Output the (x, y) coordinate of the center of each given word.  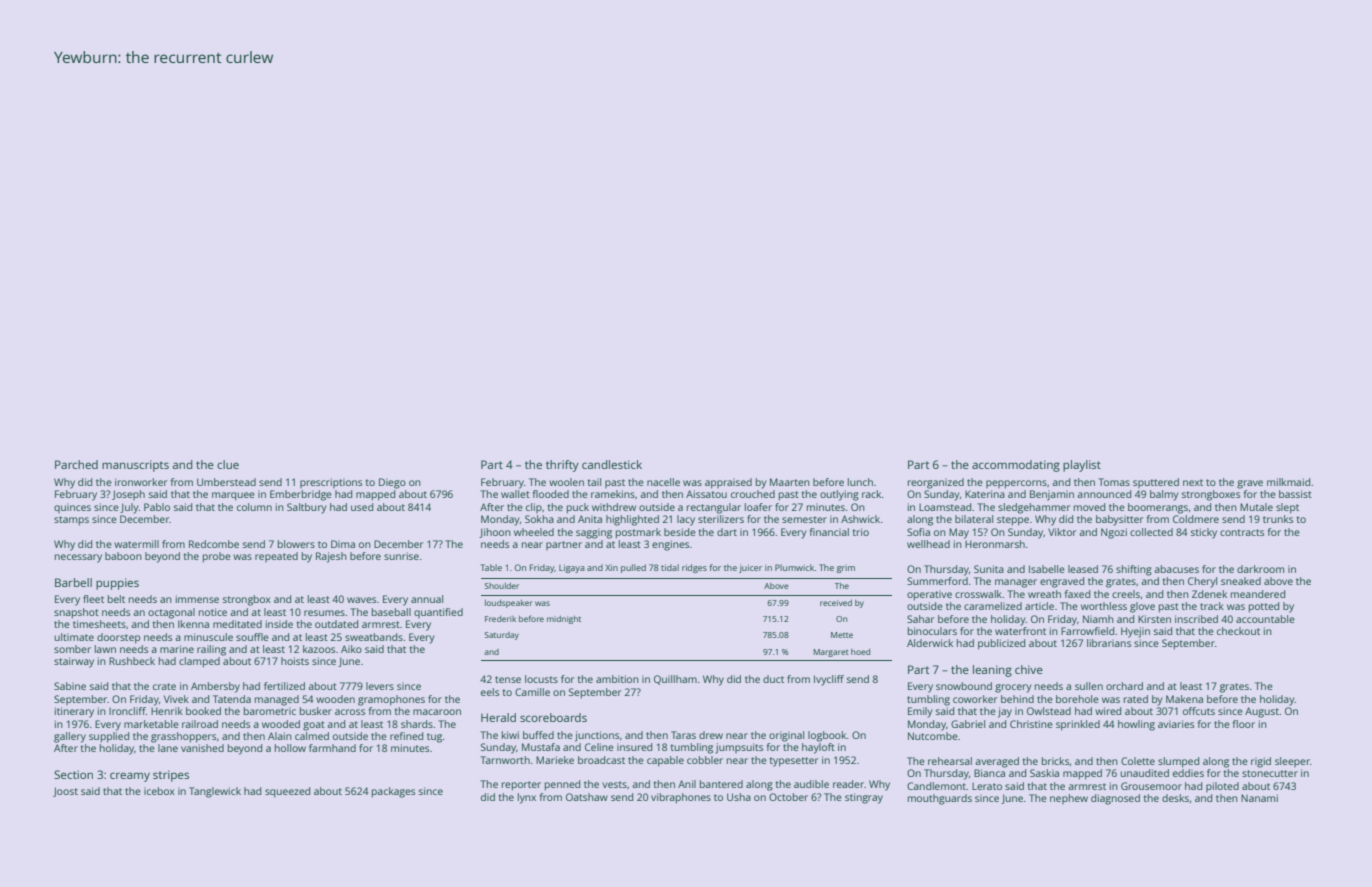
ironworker (141, 482)
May (959, 533)
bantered (721, 784)
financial (829, 532)
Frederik (500, 619)
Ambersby (215, 687)
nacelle (663, 482)
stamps (71, 521)
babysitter (1119, 520)
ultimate (74, 637)
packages (393, 792)
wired (1108, 711)
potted (1264, 607)
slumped (1178, 762)
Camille (532, 692)
